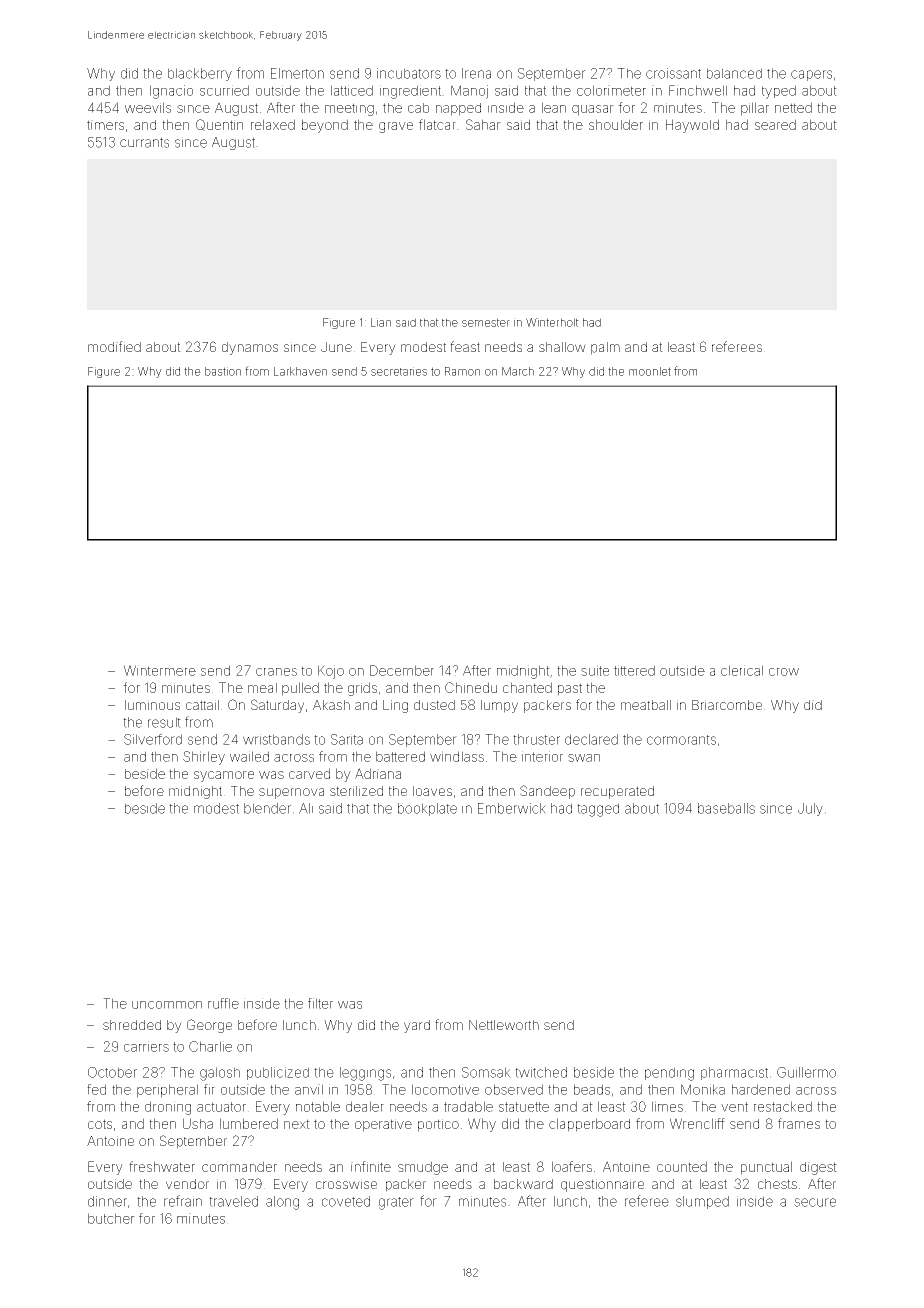  Describe the element at coordinates (811, 75) in the screenshot. I see `capers` at that location.
